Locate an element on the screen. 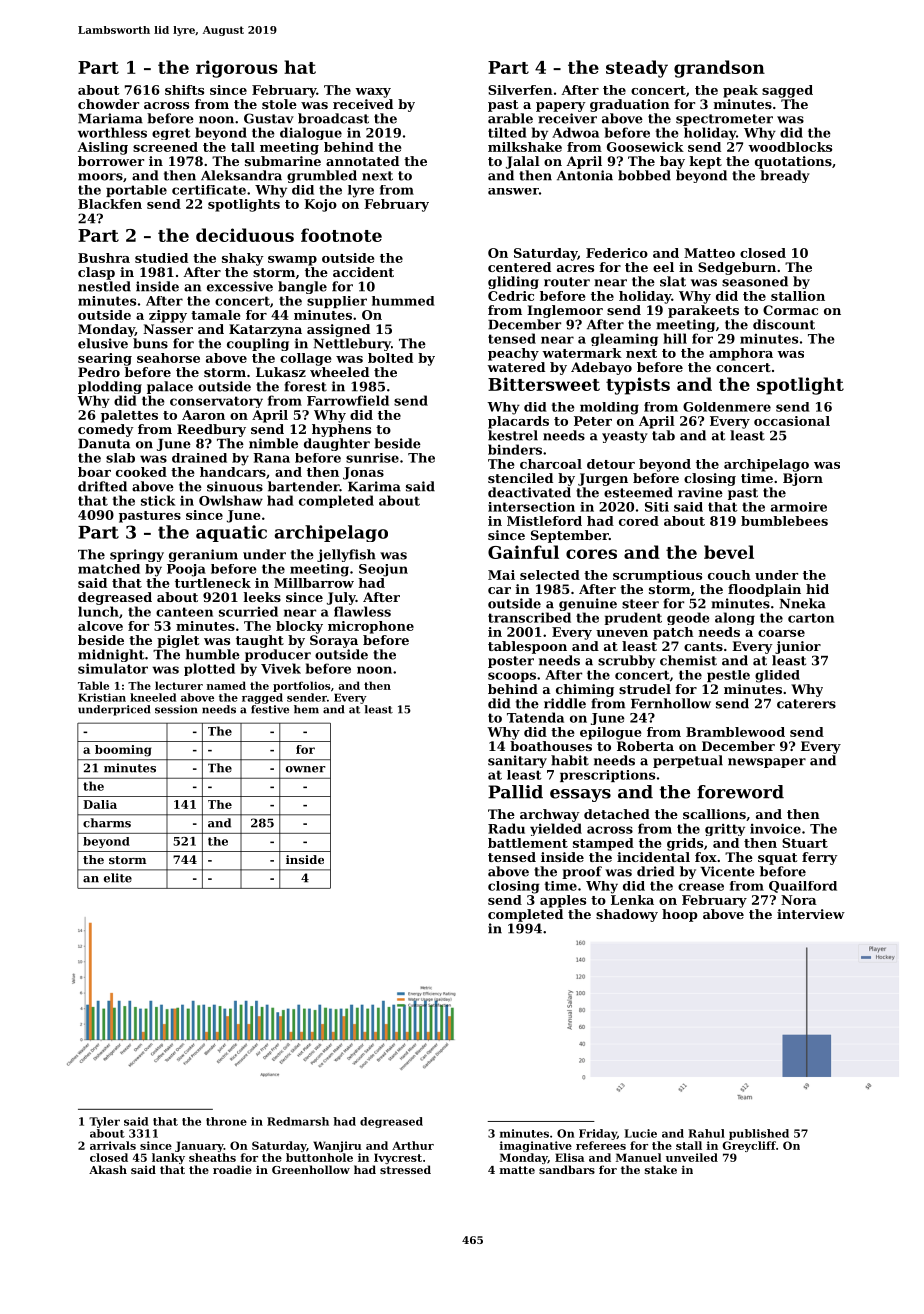 This screenshot has width=924, height=1314. owner is located at coordinates (305, 769).
